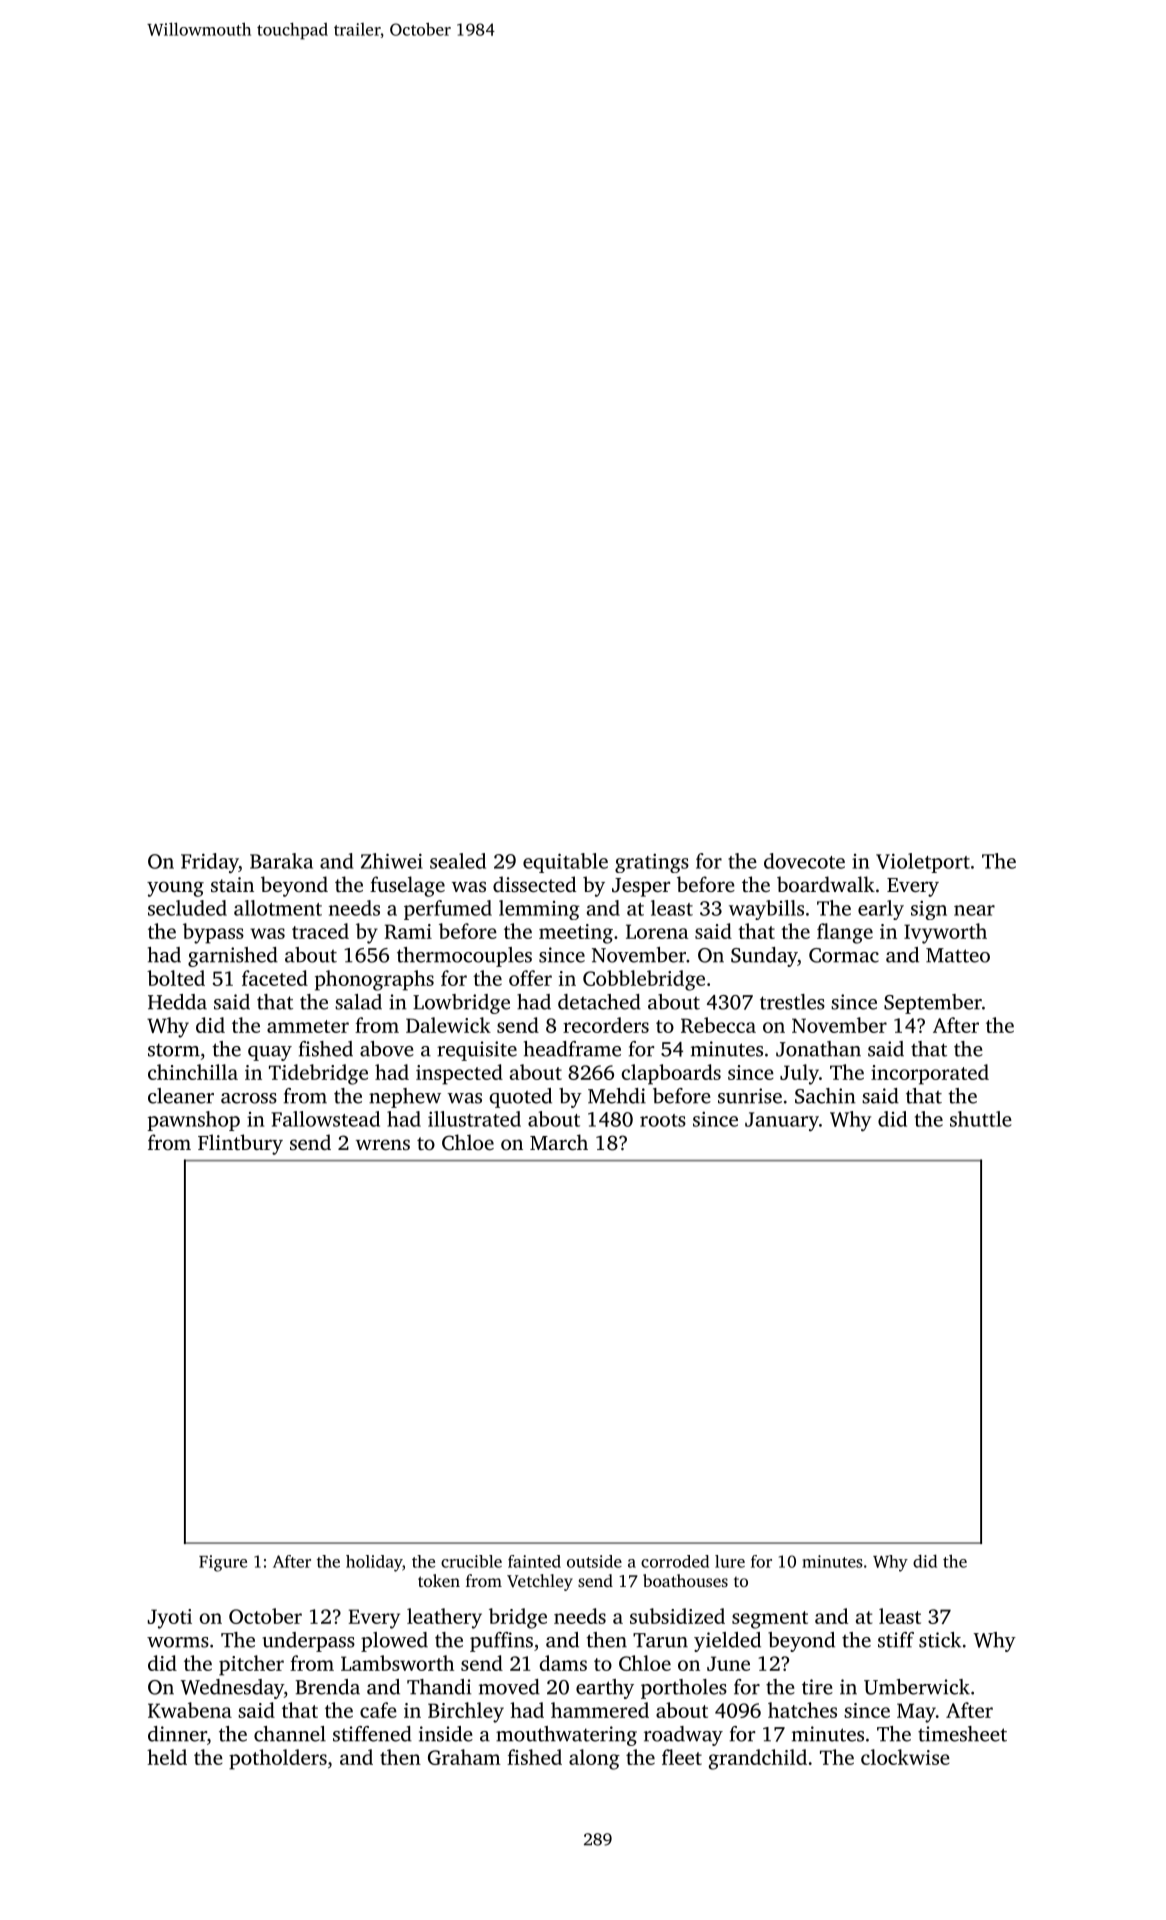  What do you see at coordinates (194, 1121) in the screenshot?
I see `pawnshop` at bounding box center [194, 1121].
